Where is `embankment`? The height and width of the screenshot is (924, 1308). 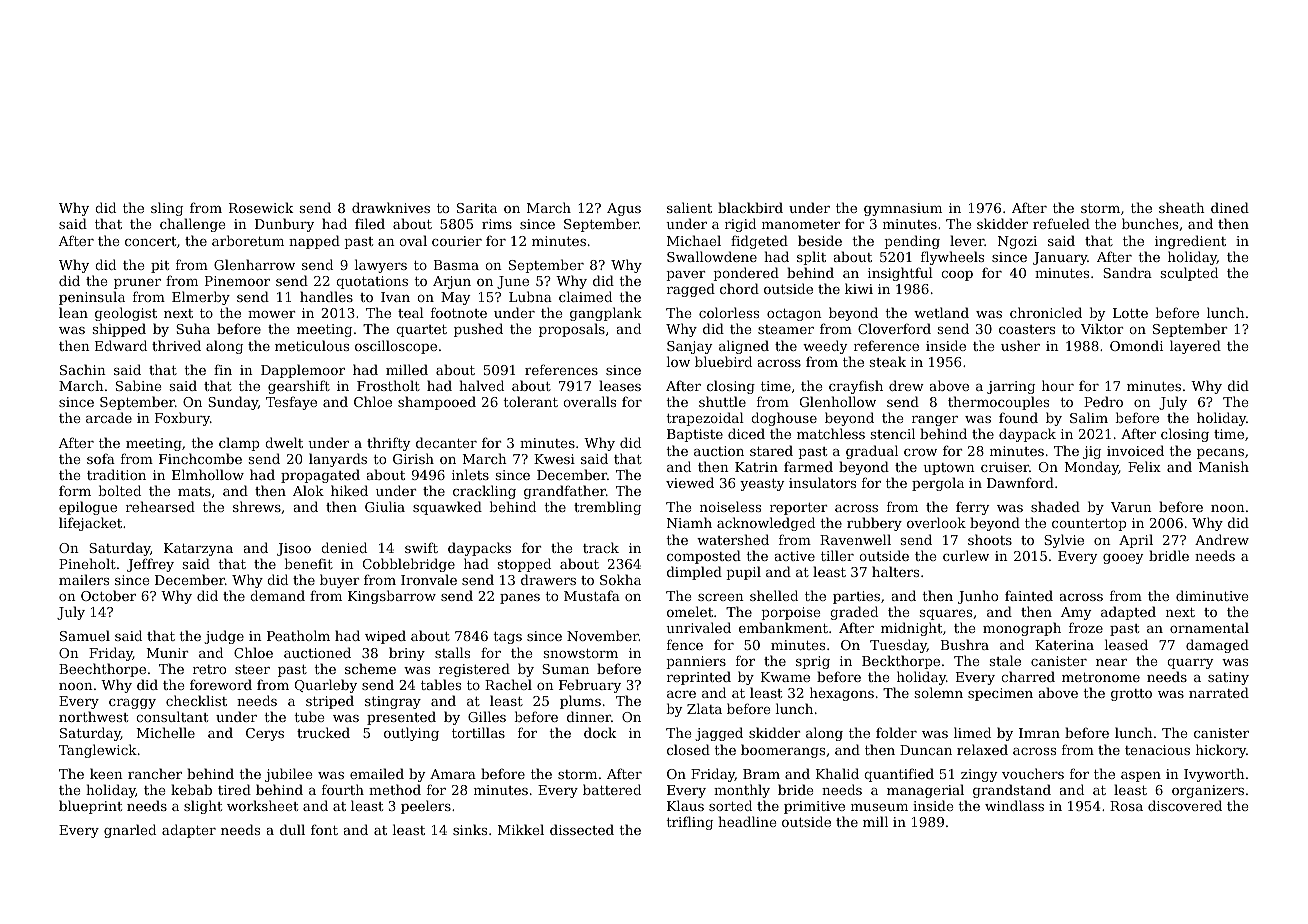
embankment is located at coordinates (783, 627).
